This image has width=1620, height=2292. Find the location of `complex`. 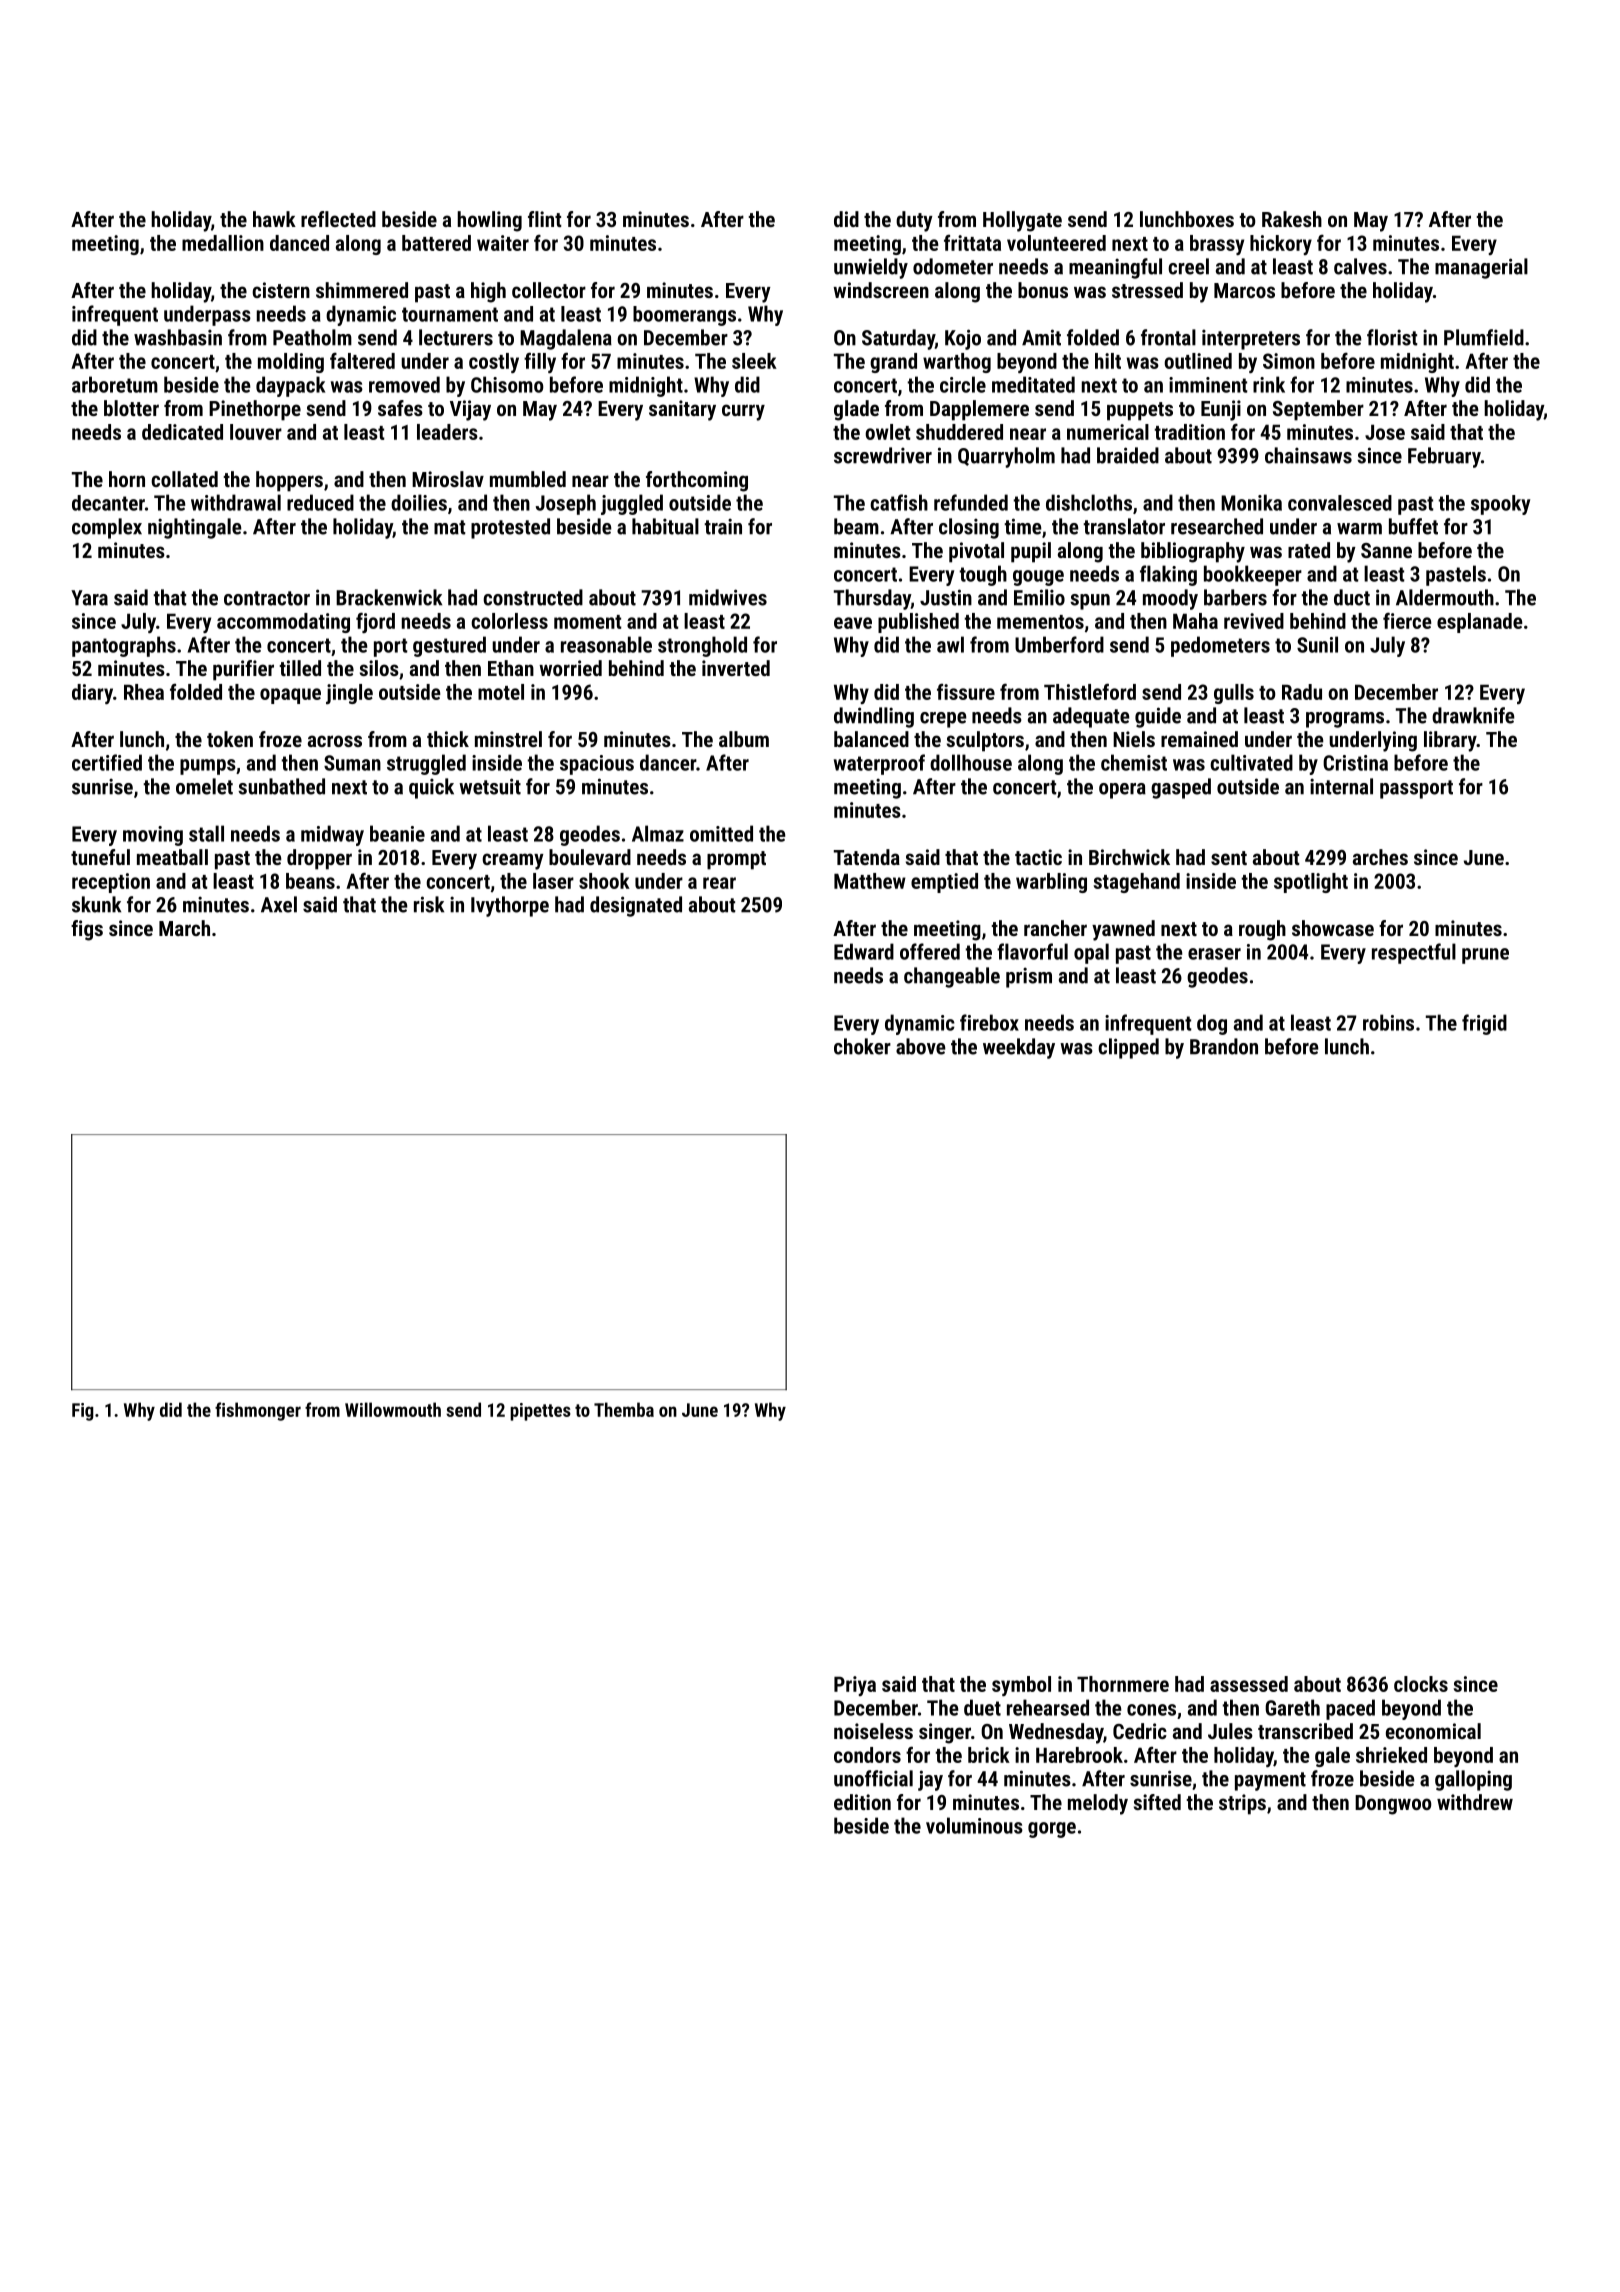

complex is located at coordinates (107, 528).
